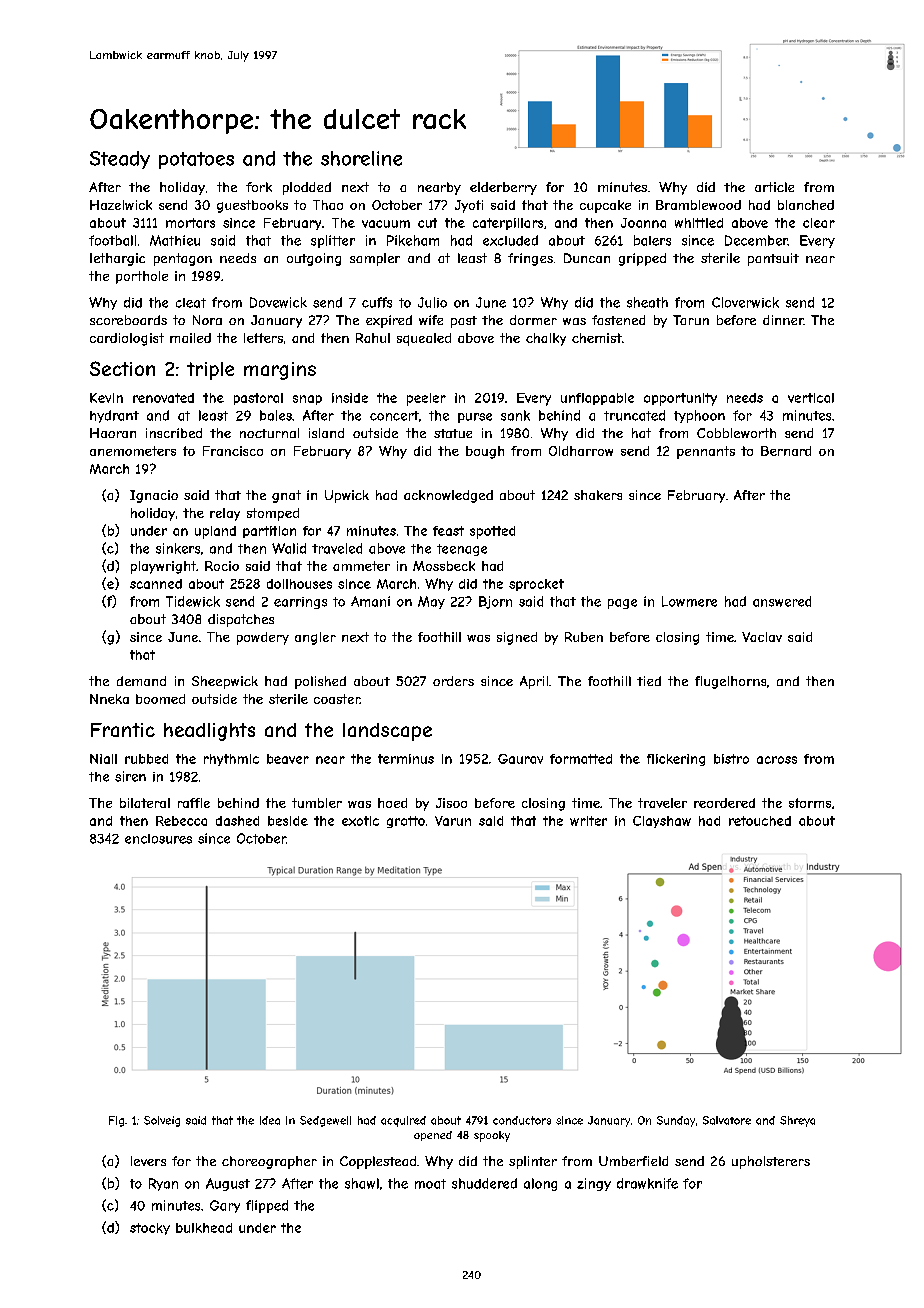 The height and width of the page is (1308, 924). What do you see at coordinates (797, 1121) in the page?
I see `Shreya` at bounding box center [797, 1121].
